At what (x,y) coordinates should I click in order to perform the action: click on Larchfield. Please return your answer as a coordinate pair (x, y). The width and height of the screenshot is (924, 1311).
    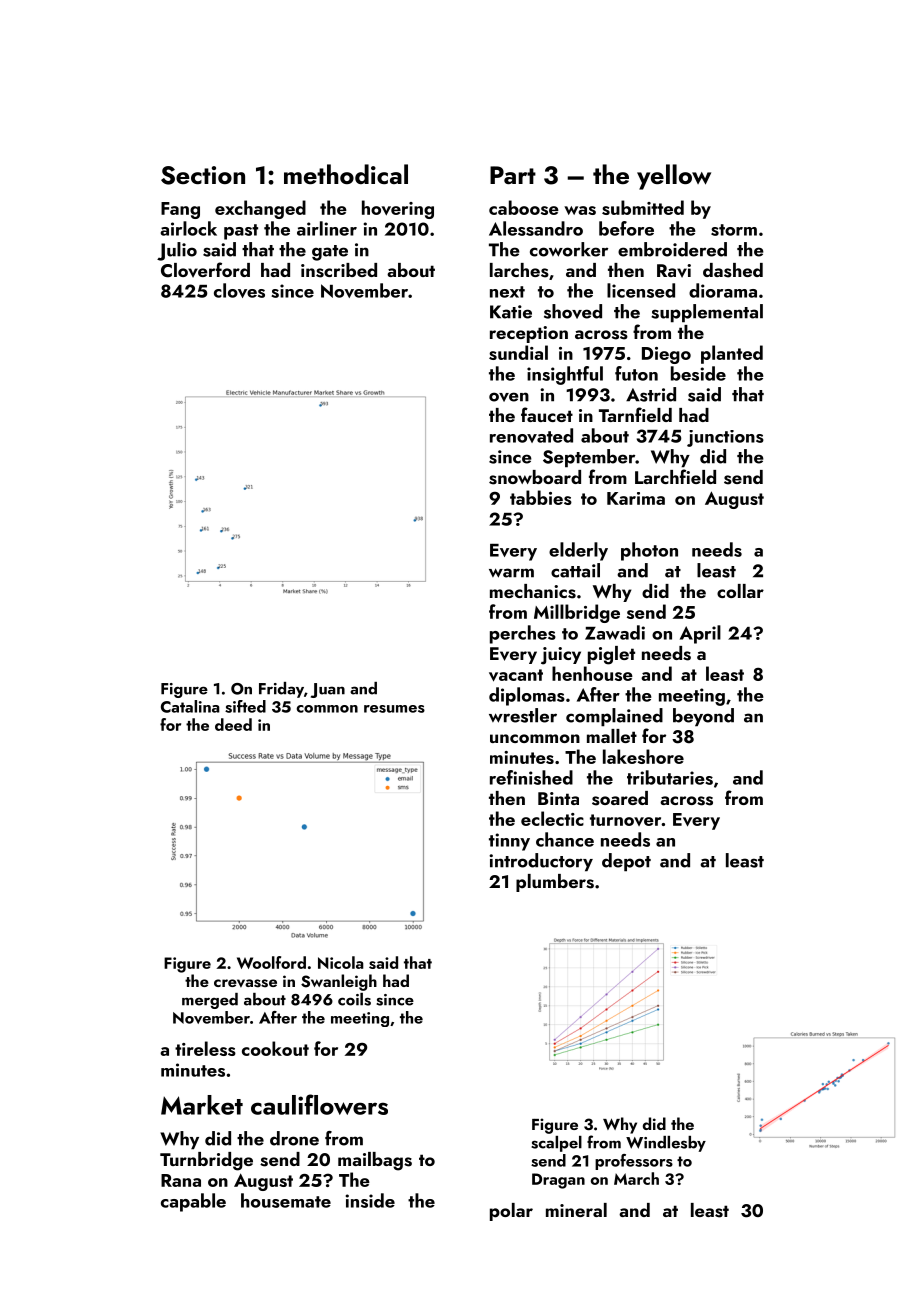
    Looking at the image, I should click on (675, 476).
